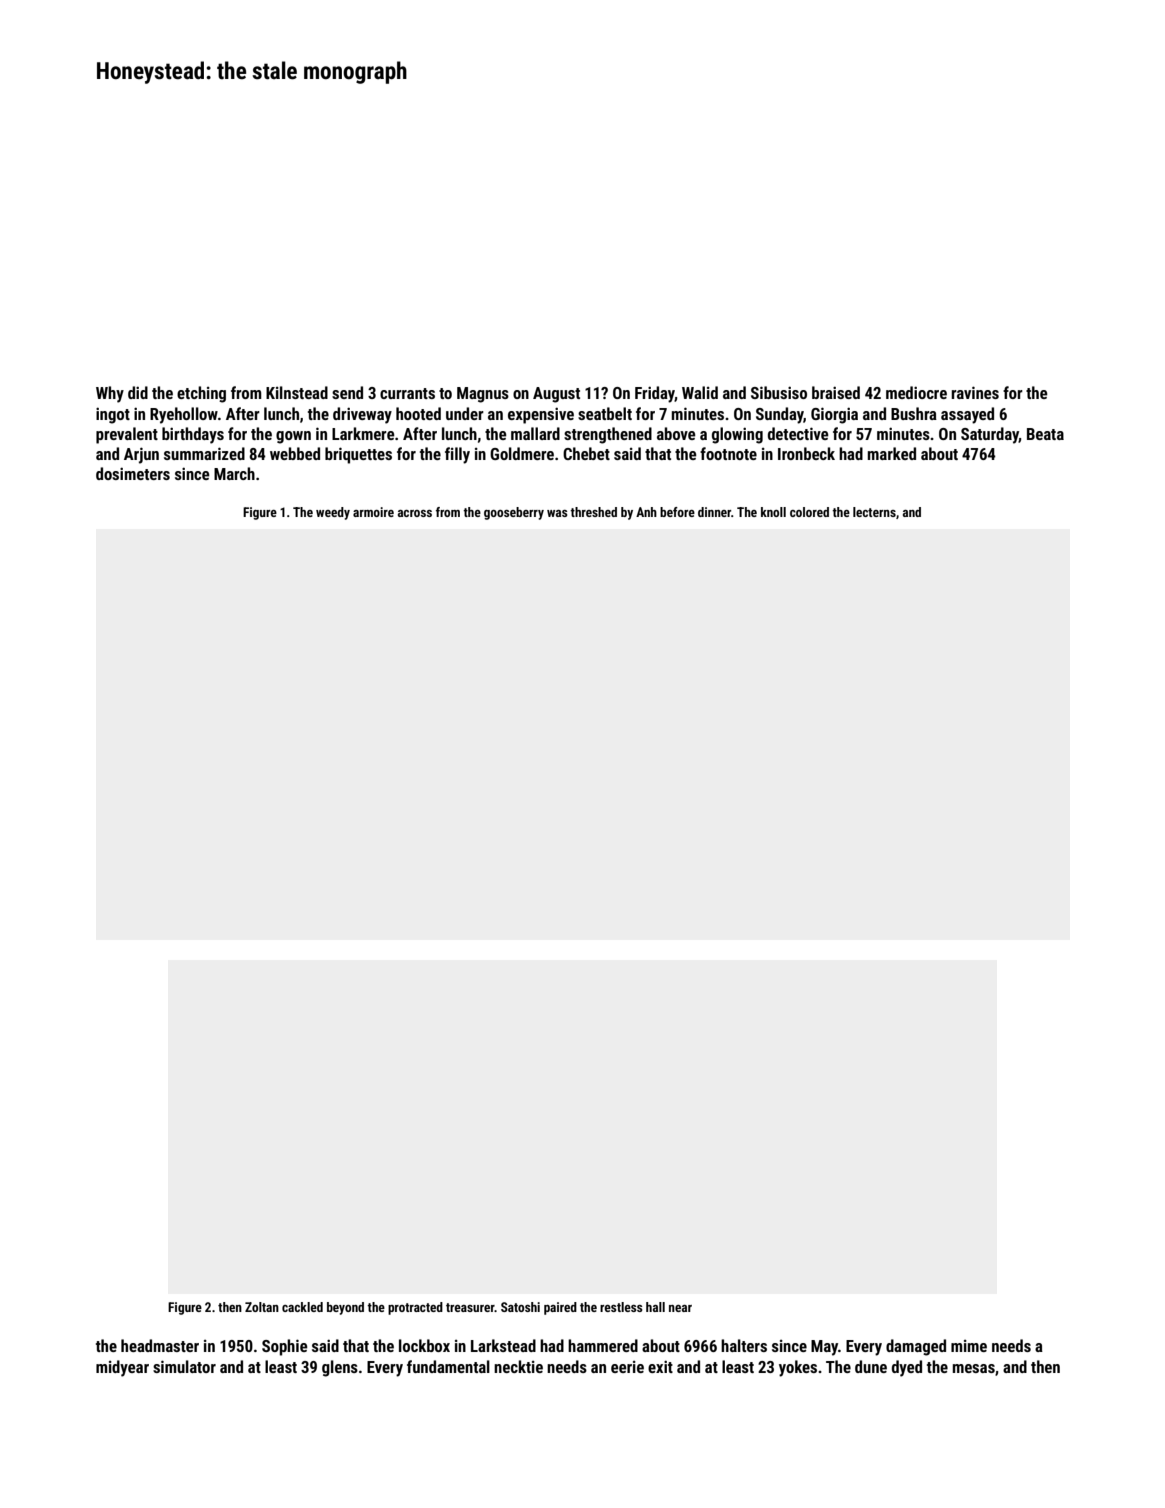 The image size is (1165, 1508). Describe the element at coordinates (677, 512) in the screenshot. I see `before` at that location.
